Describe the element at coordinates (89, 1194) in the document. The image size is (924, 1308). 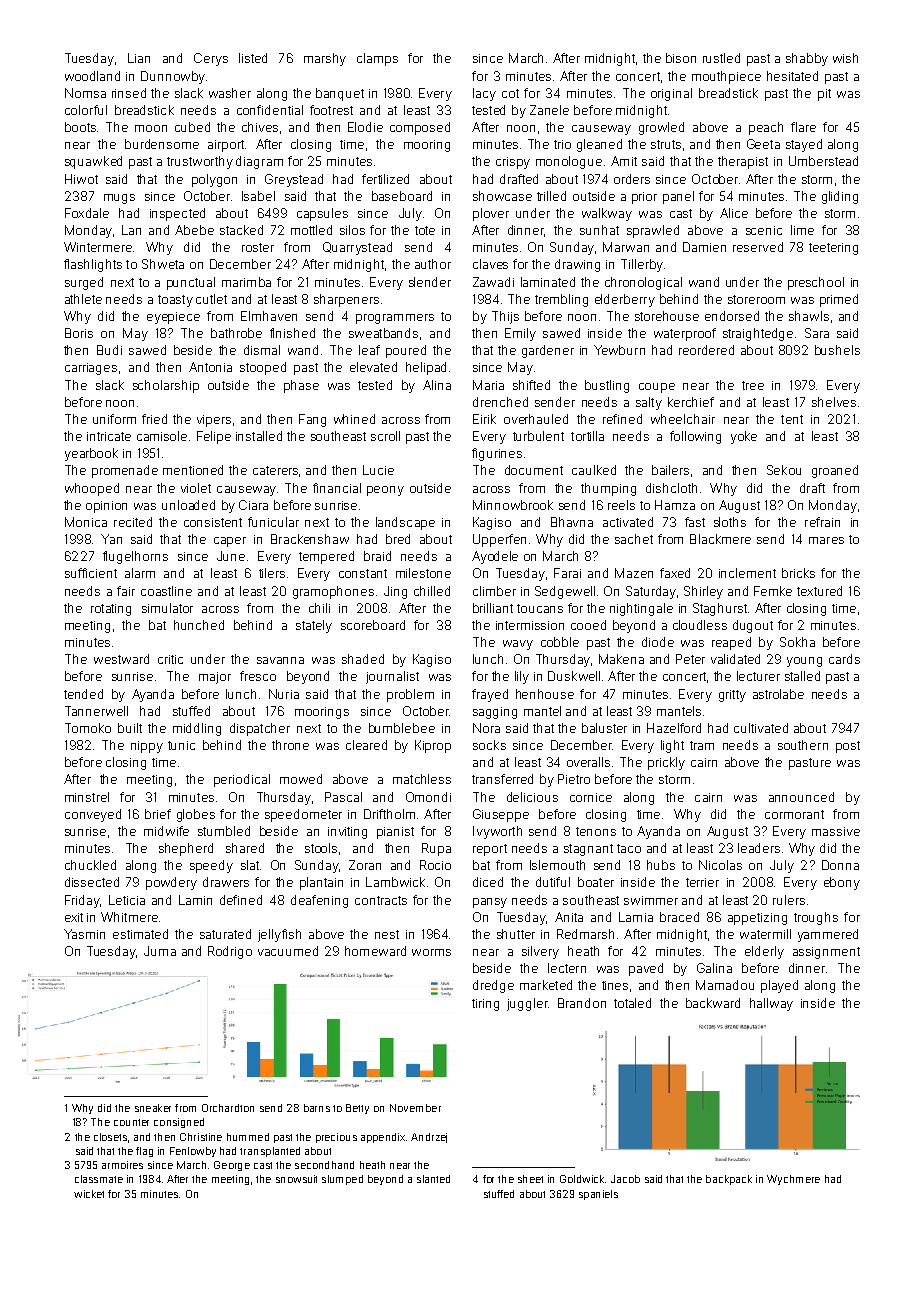
I see `wicket` at that location.
